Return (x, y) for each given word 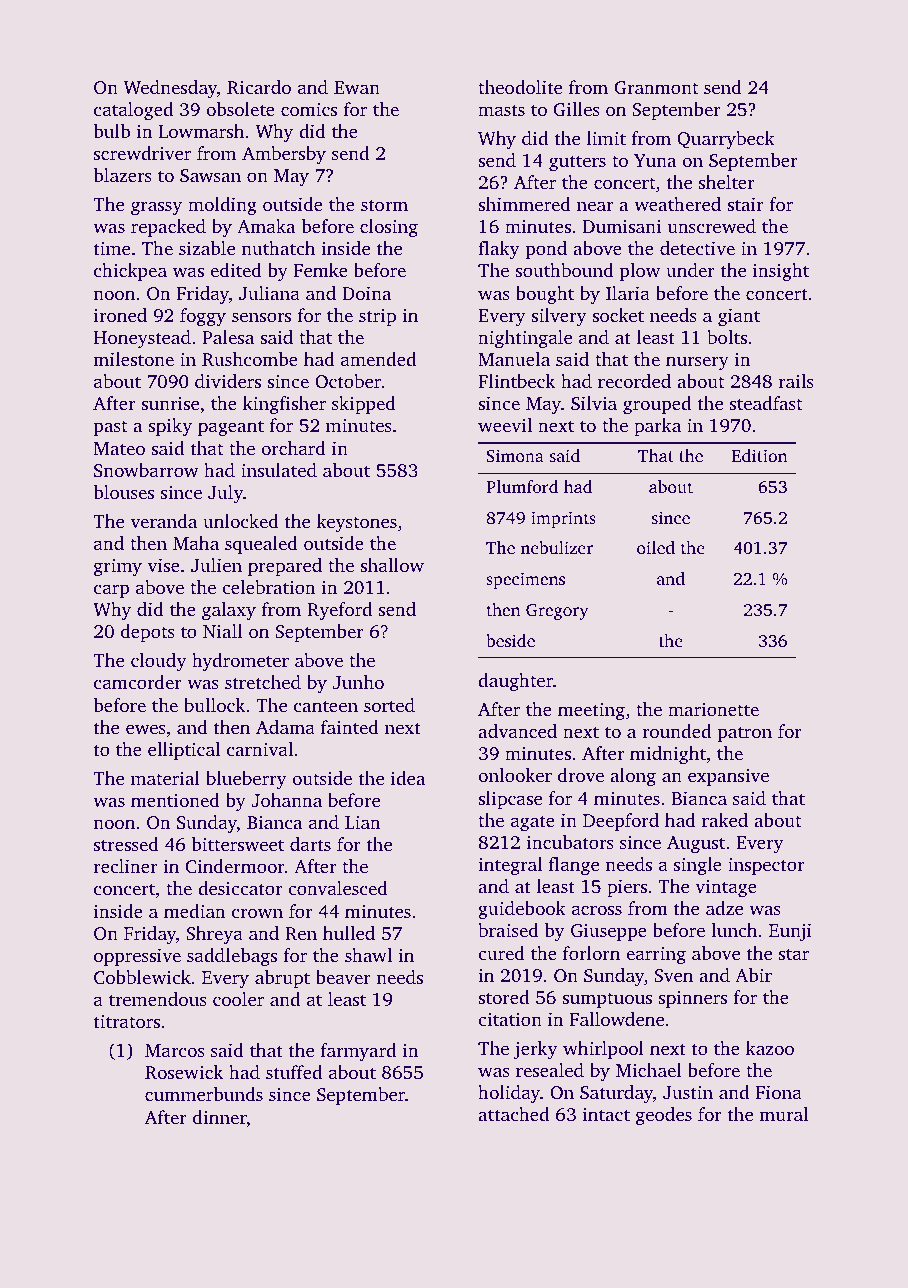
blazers (123, 175)
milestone (133, 359)
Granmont (656, 88)
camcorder (138, 682)
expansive (728, 777)
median (195, 911)
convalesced (338, 888)
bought (545, 295)
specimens (525, 580)
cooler (238, 999)
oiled (656, 547)
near (595, 206)
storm (384, 205)
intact (606, 1114)
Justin (688, 1092)
